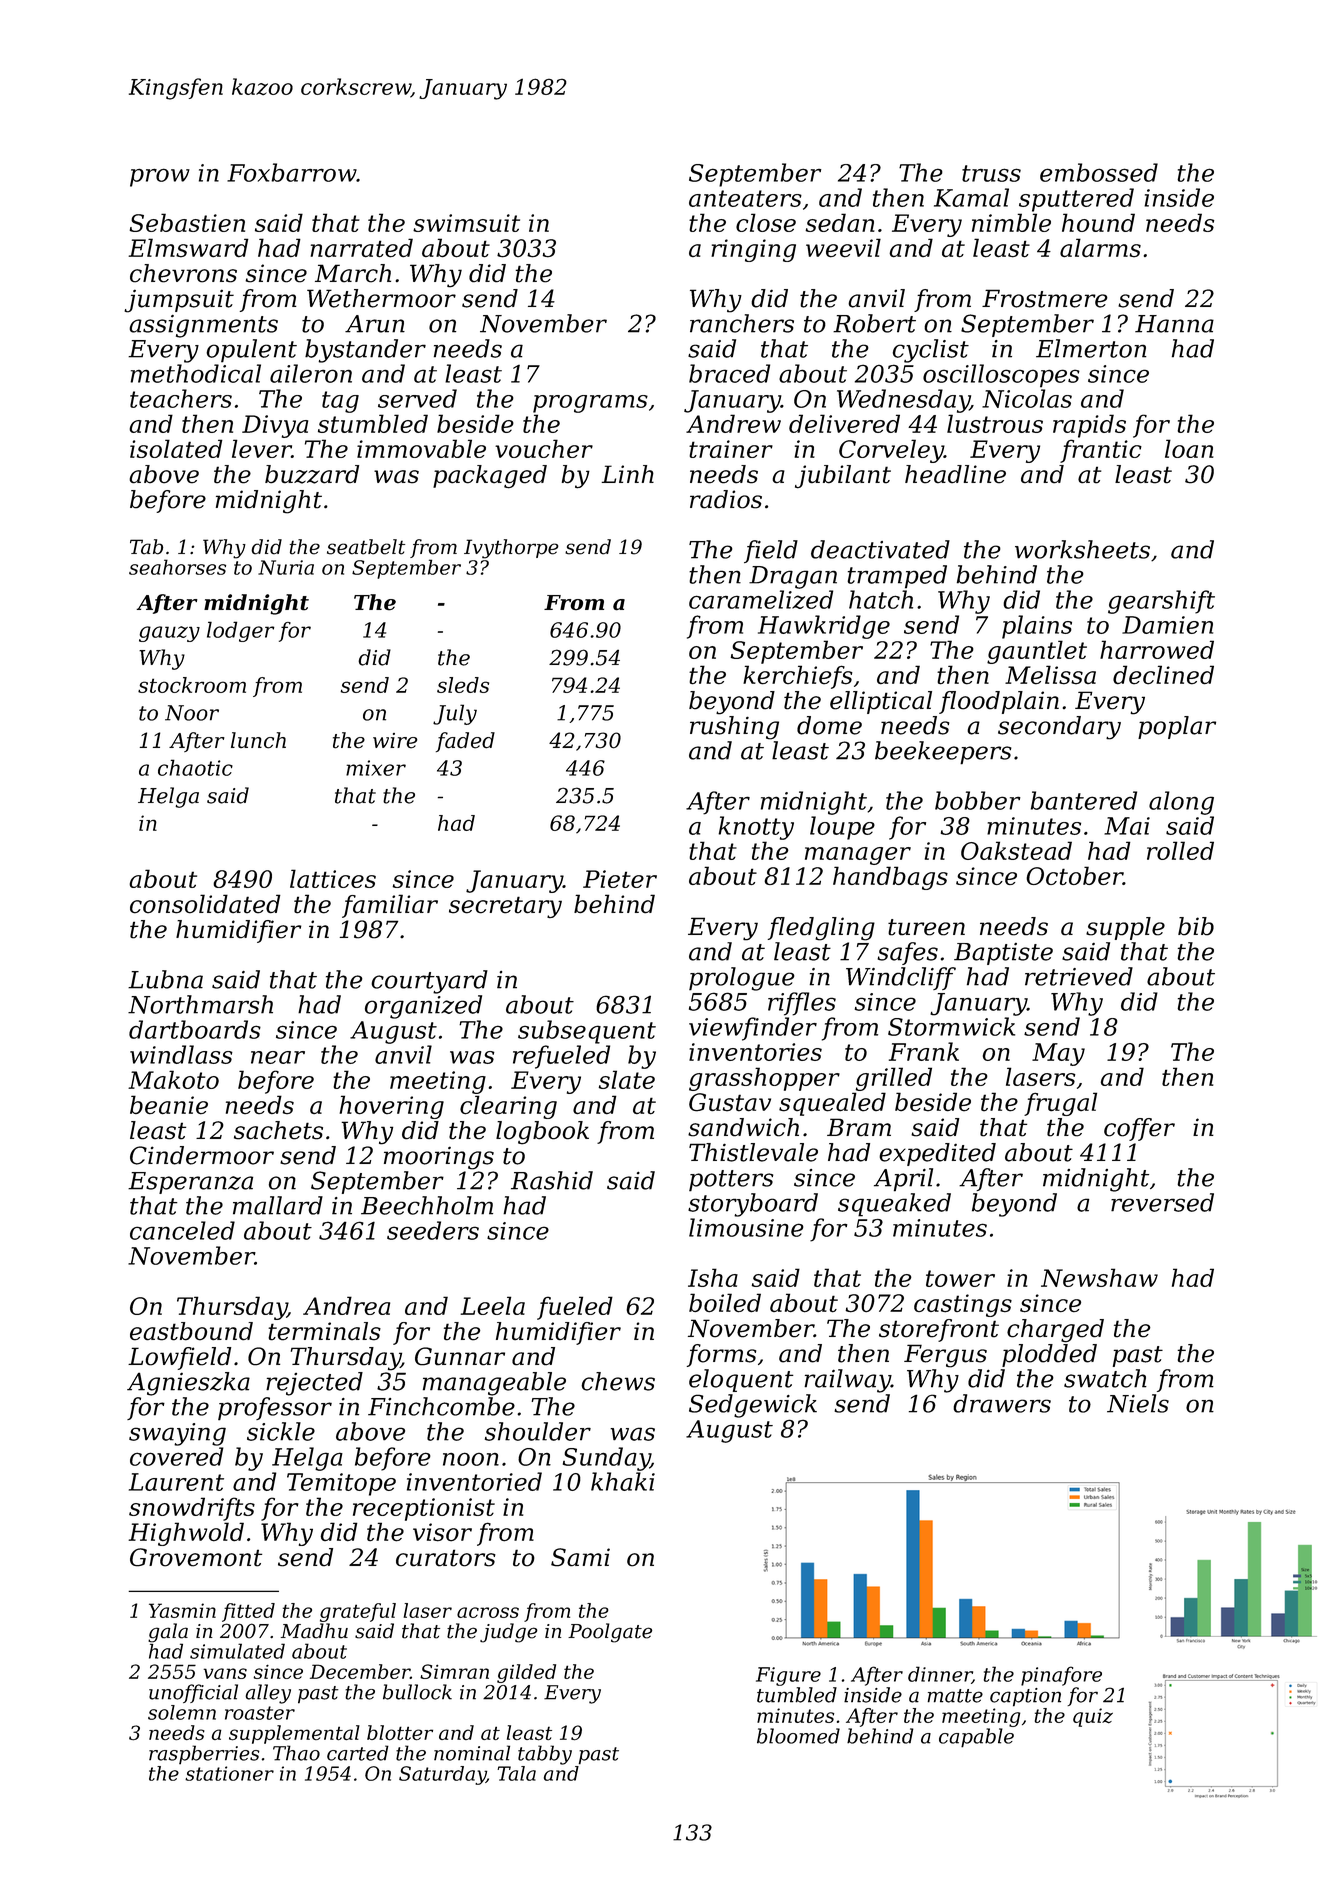 Image resolution: width=1344 pixels, height=1900 pixels. Describe the element at coordinates (1099, 172) in the page. I see `embossed` at that location.
